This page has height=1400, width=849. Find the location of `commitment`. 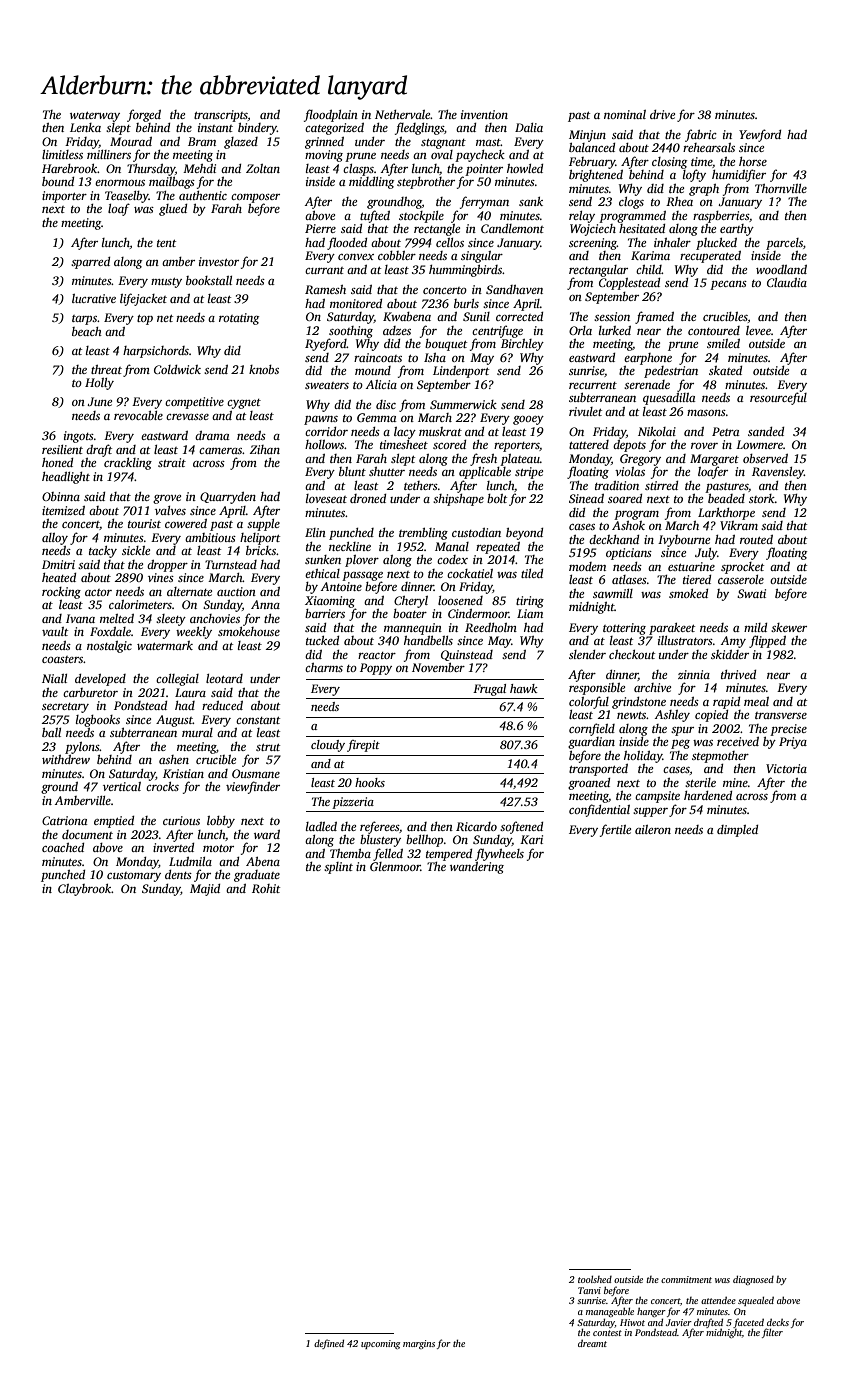

commitment is located at coordinates (686, 1279).
